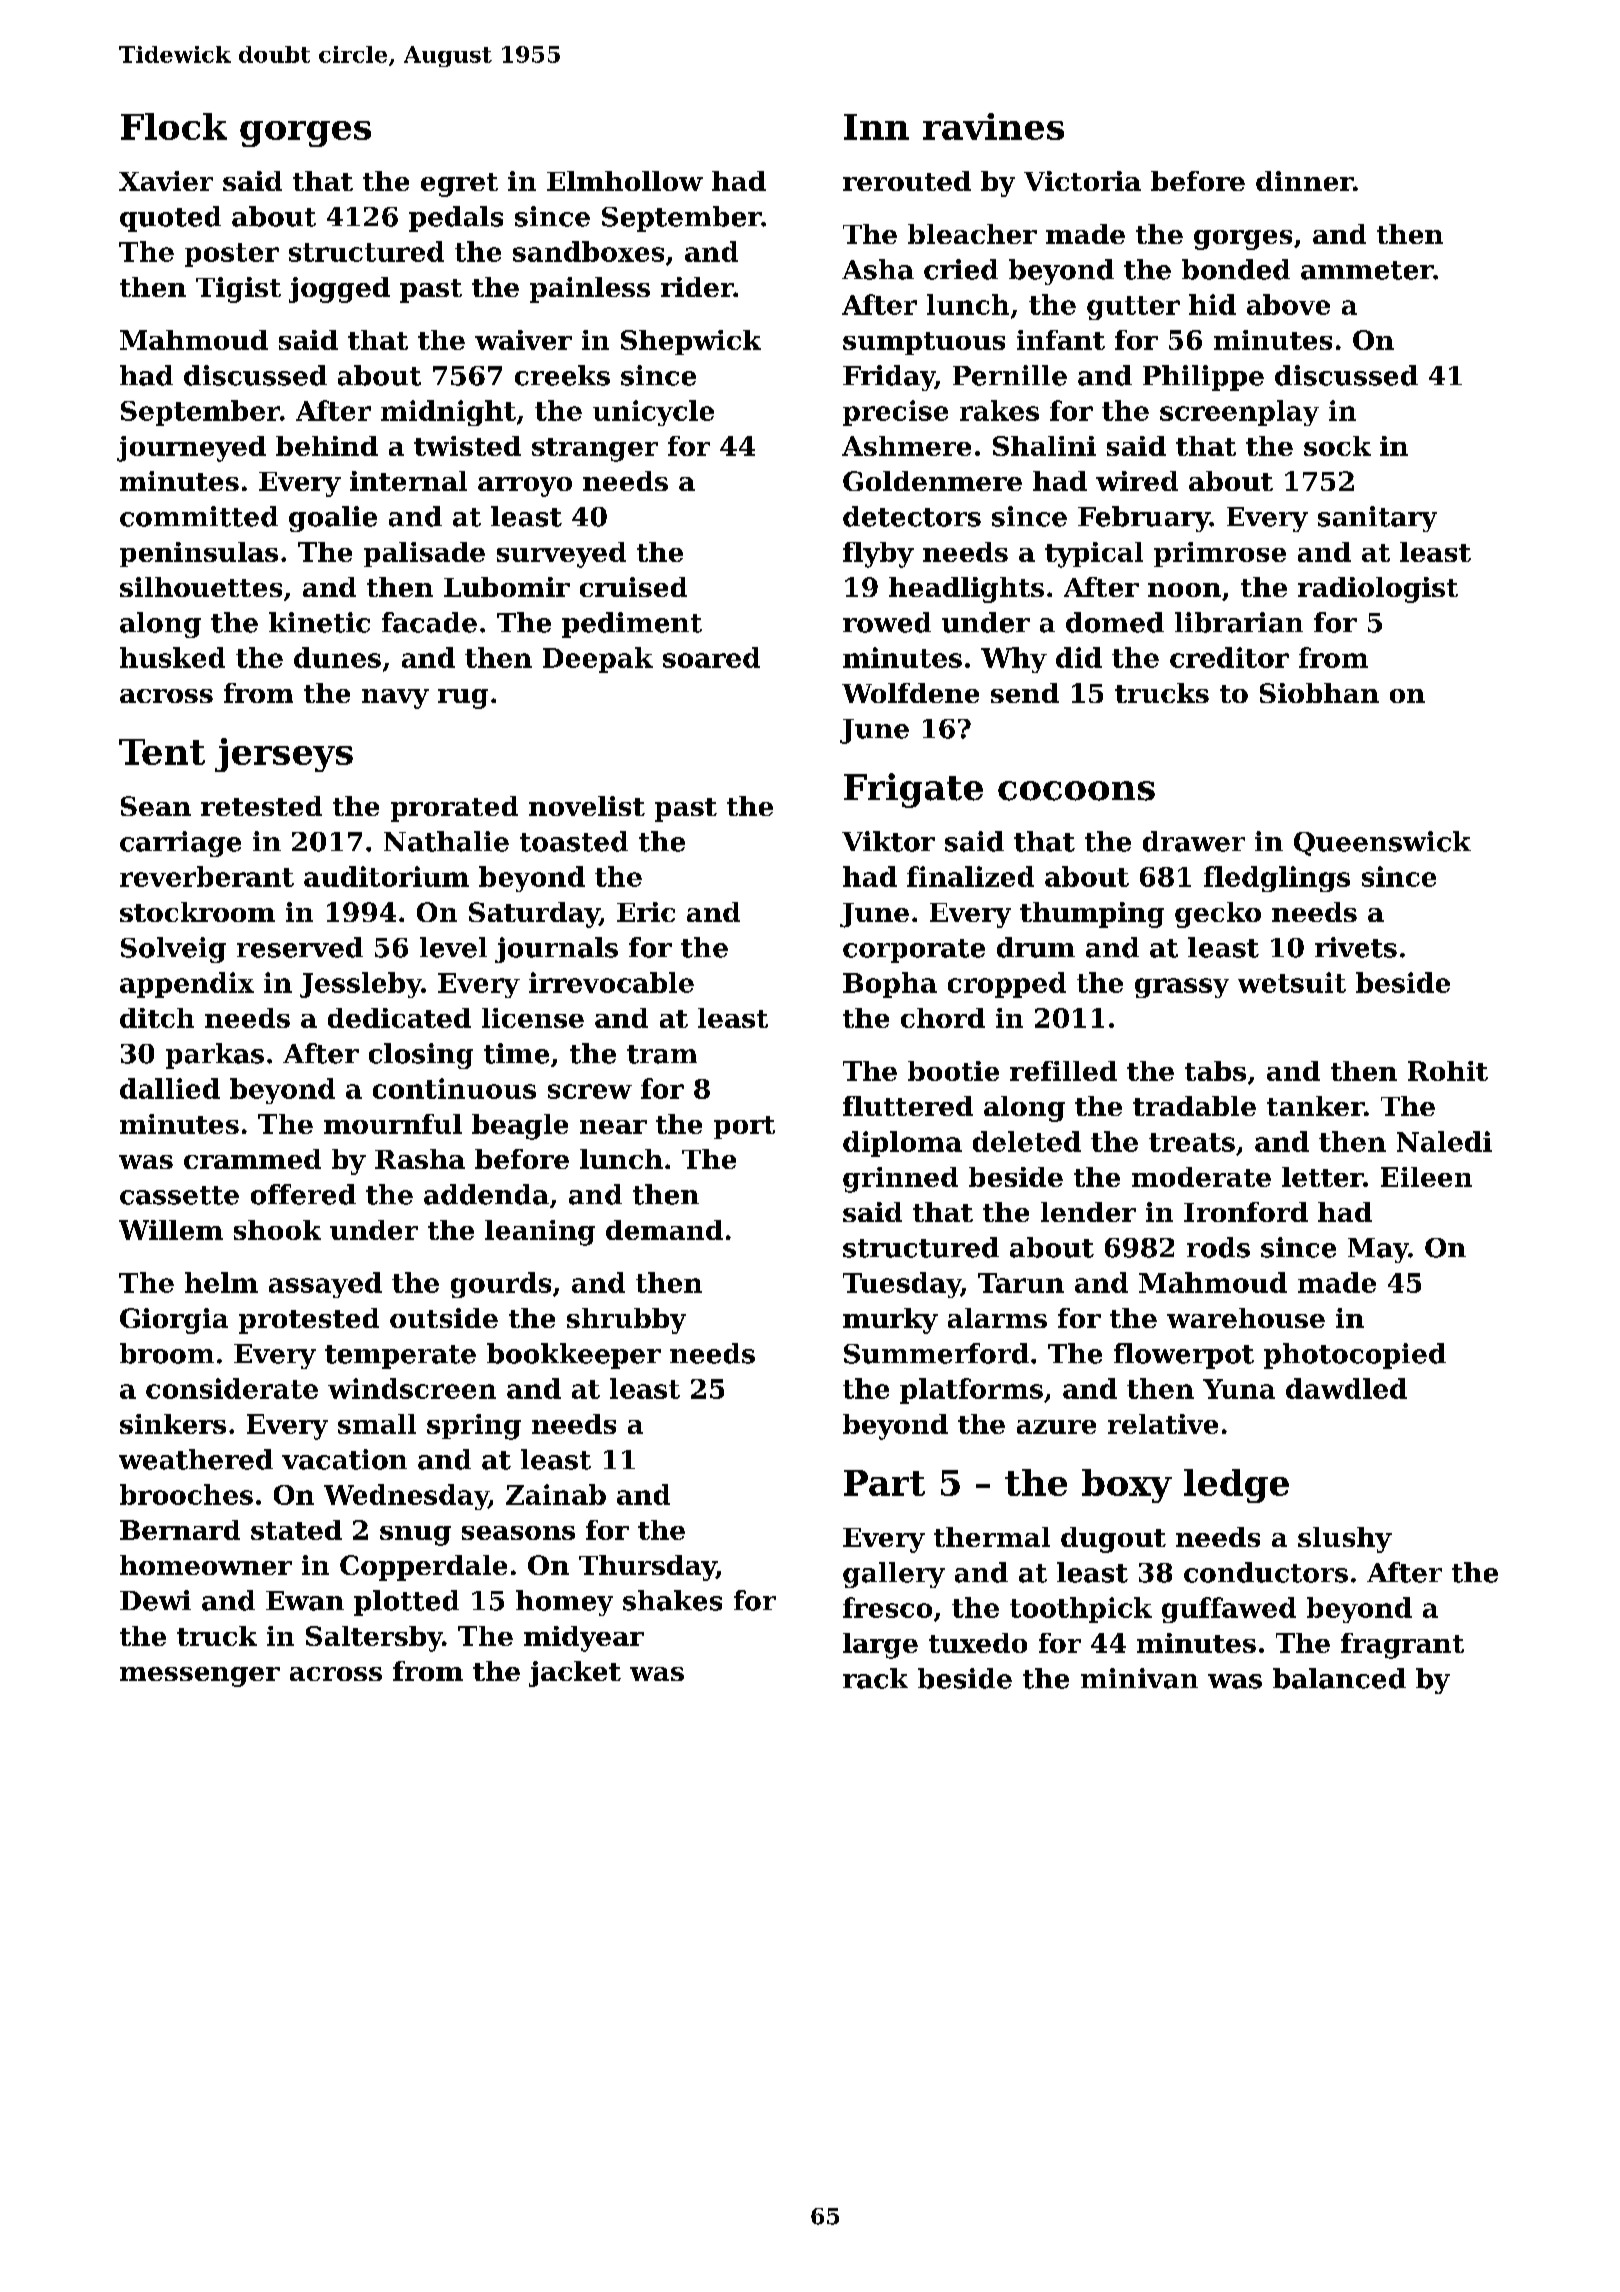  What do you see at coordinates (1215, 1071) in the page?
I see `tabs` at bounding box center [1215, 1071].
